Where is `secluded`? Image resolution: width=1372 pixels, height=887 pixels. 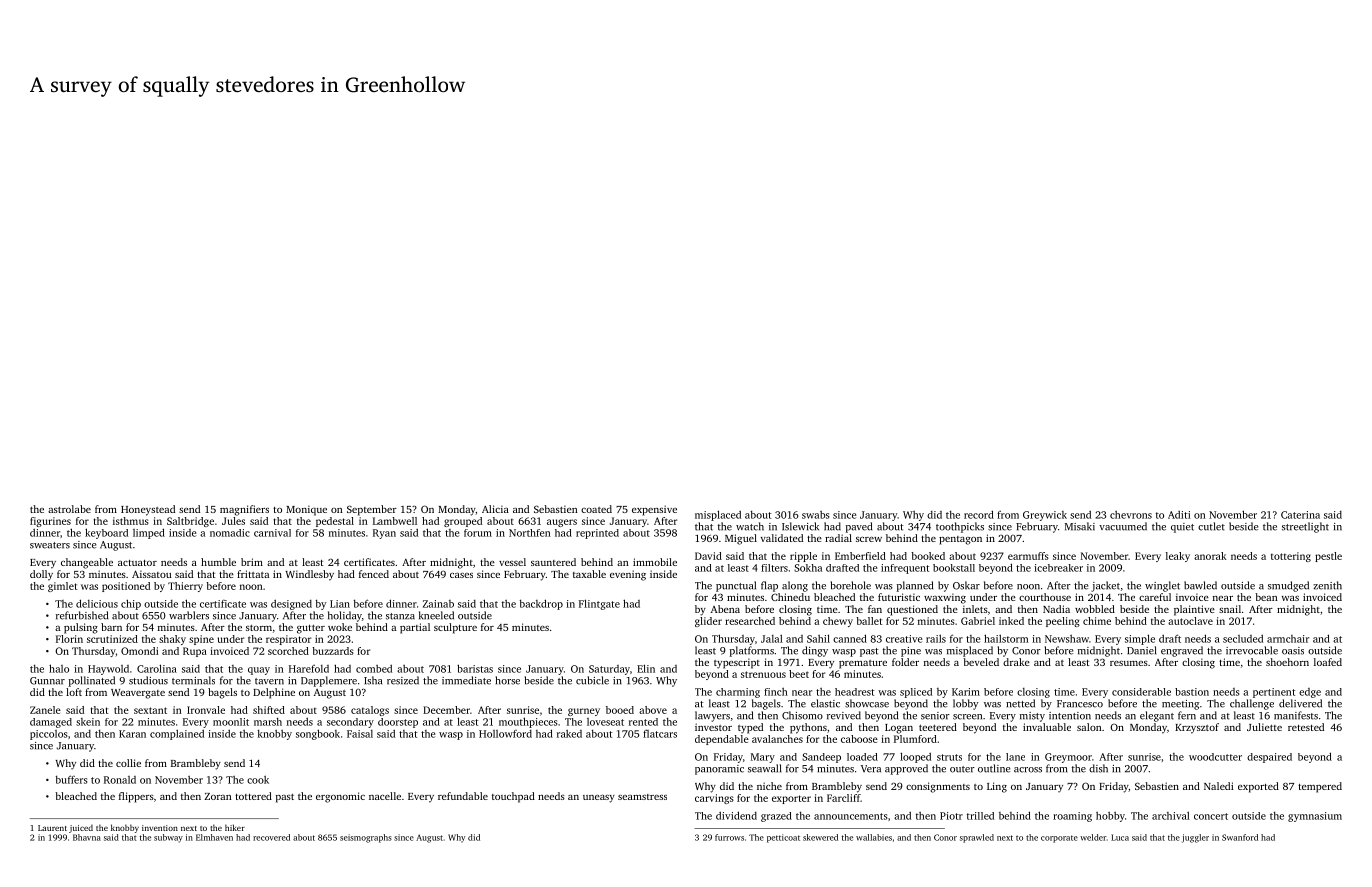 secluded is located at coordinates (1243, 638).
